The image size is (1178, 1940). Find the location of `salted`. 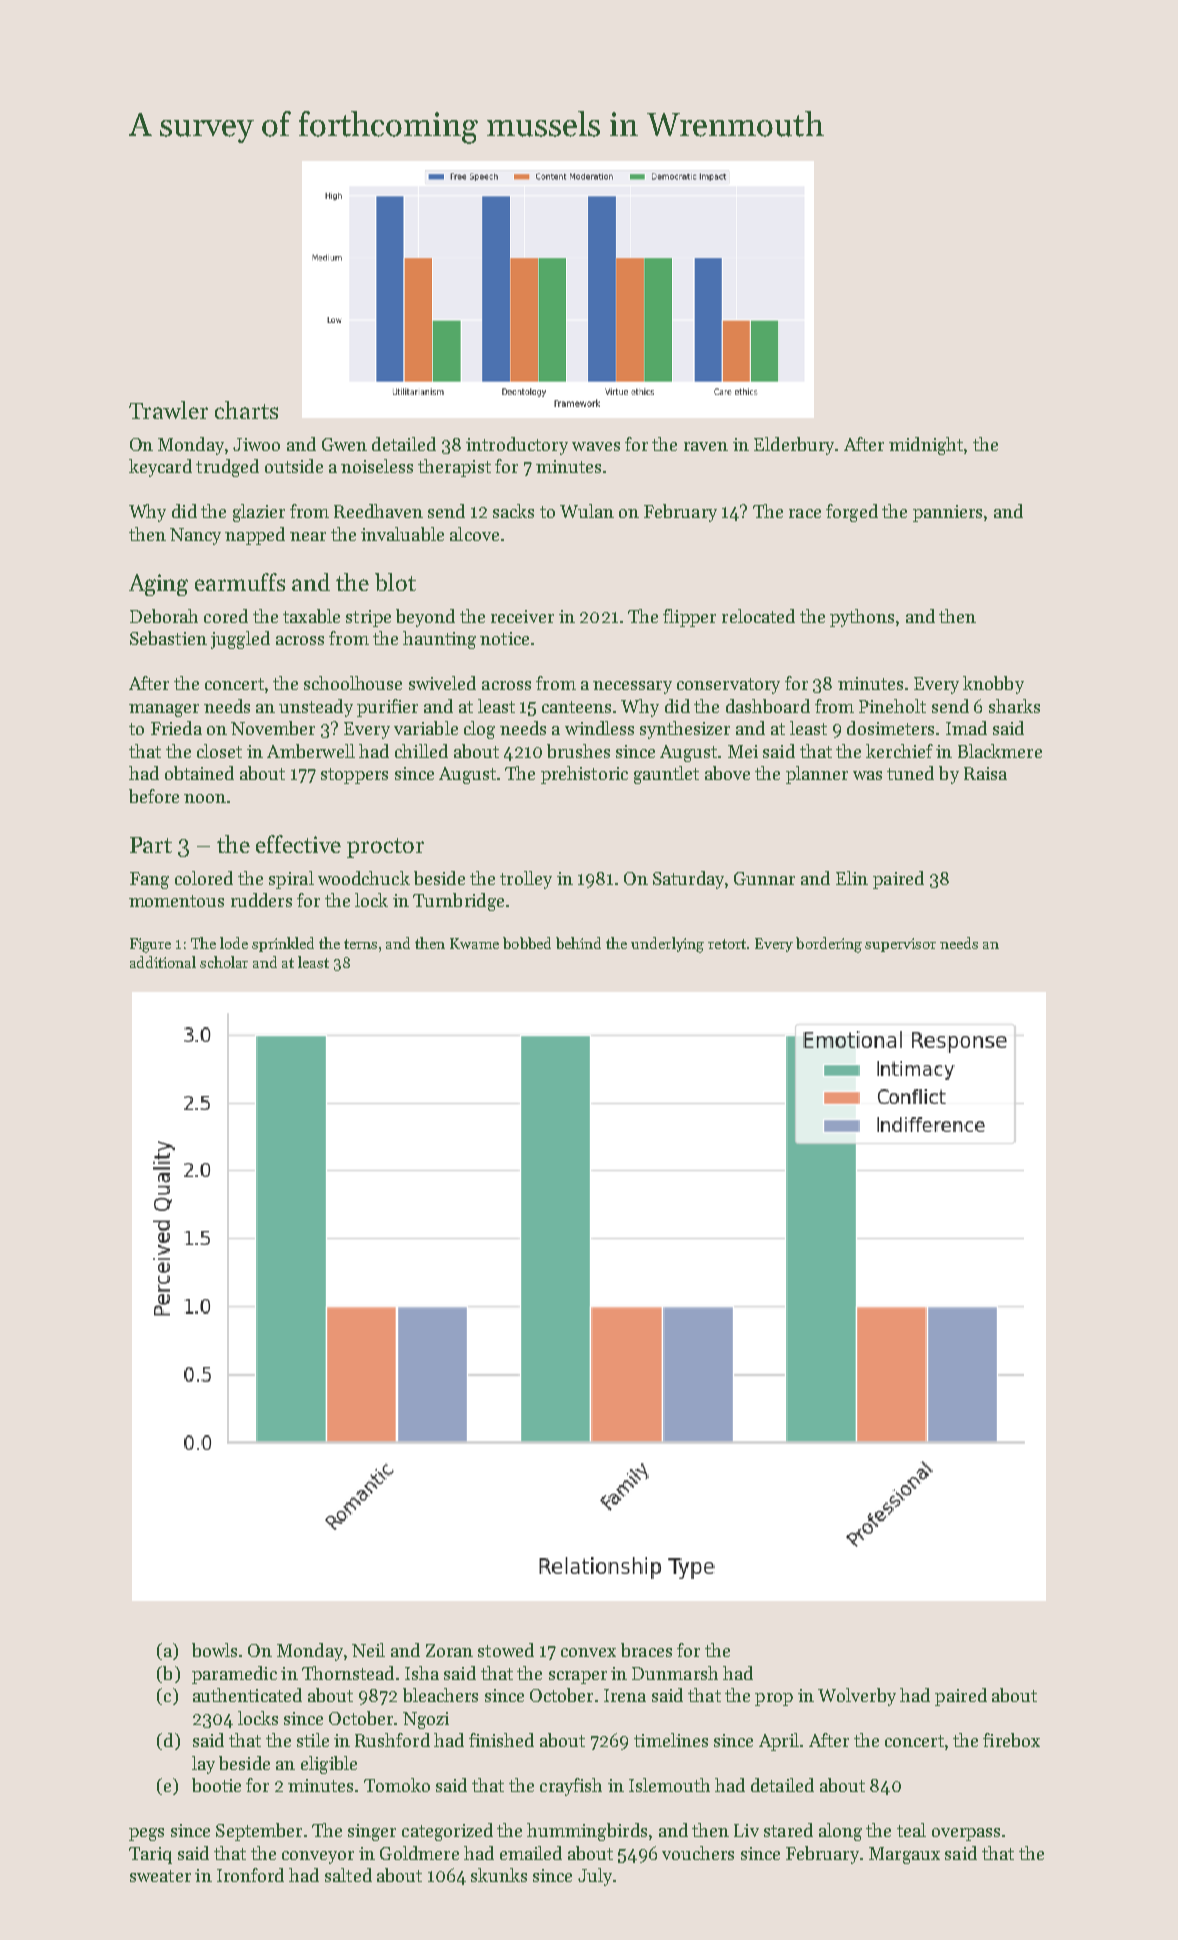

salted is located at coordinates (348, 1875).
